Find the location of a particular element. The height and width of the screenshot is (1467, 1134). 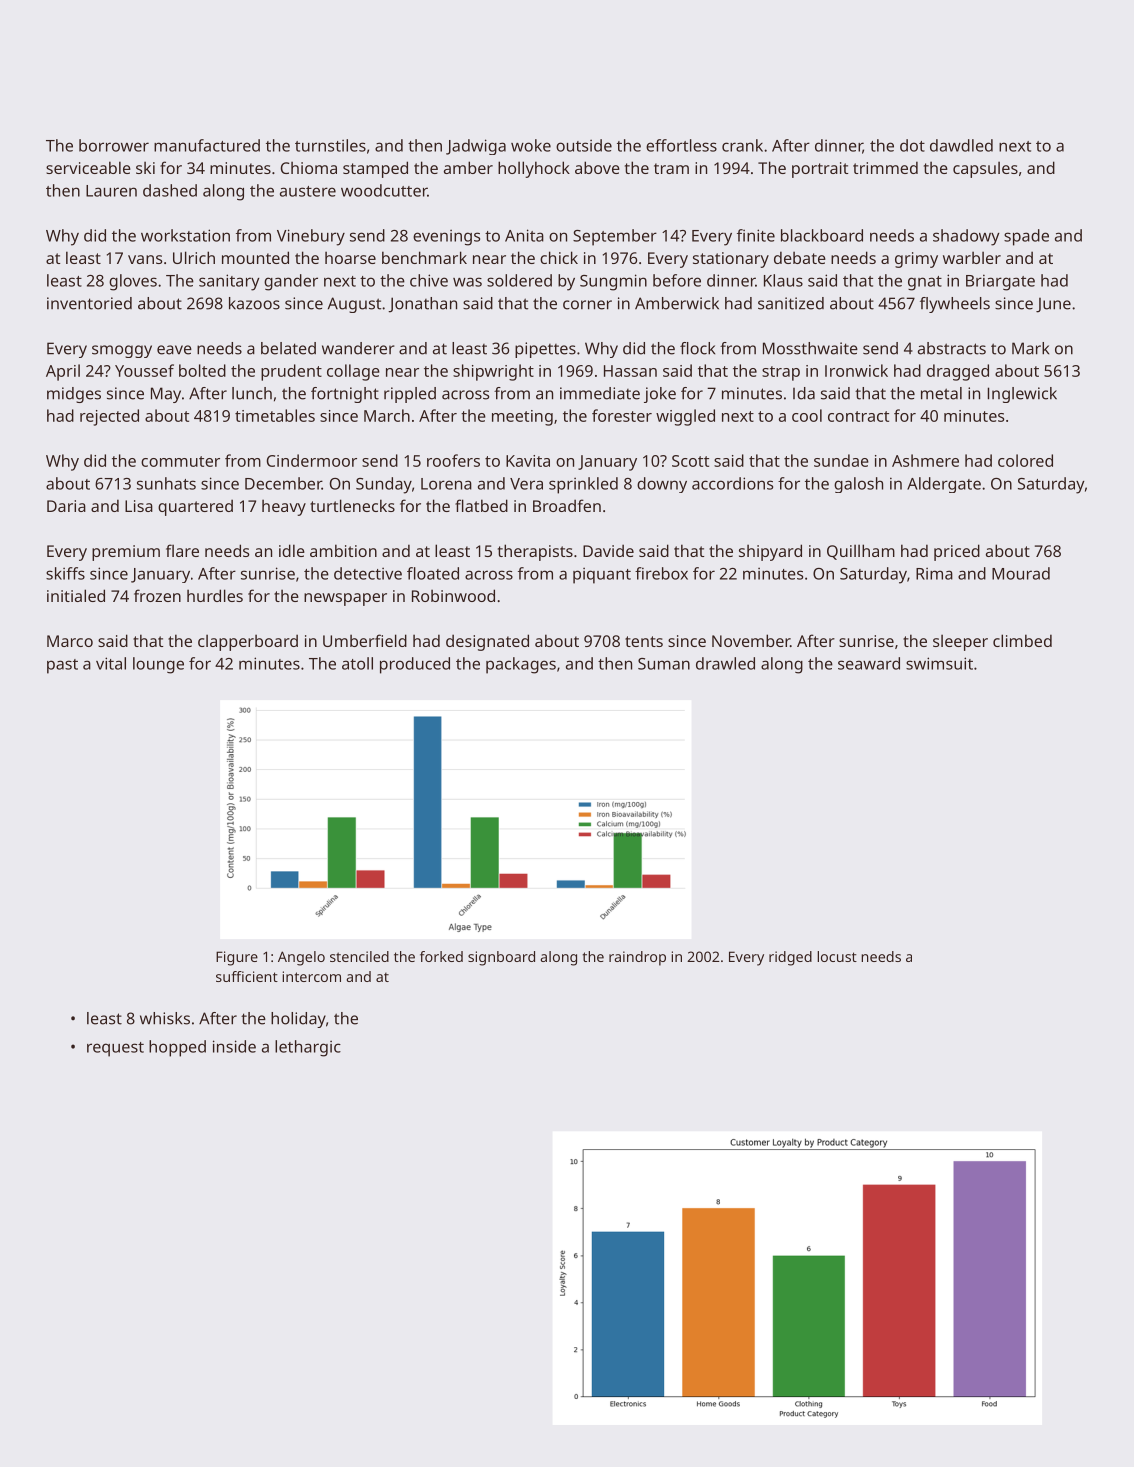

capsules is located at coordinates (985, 169).
